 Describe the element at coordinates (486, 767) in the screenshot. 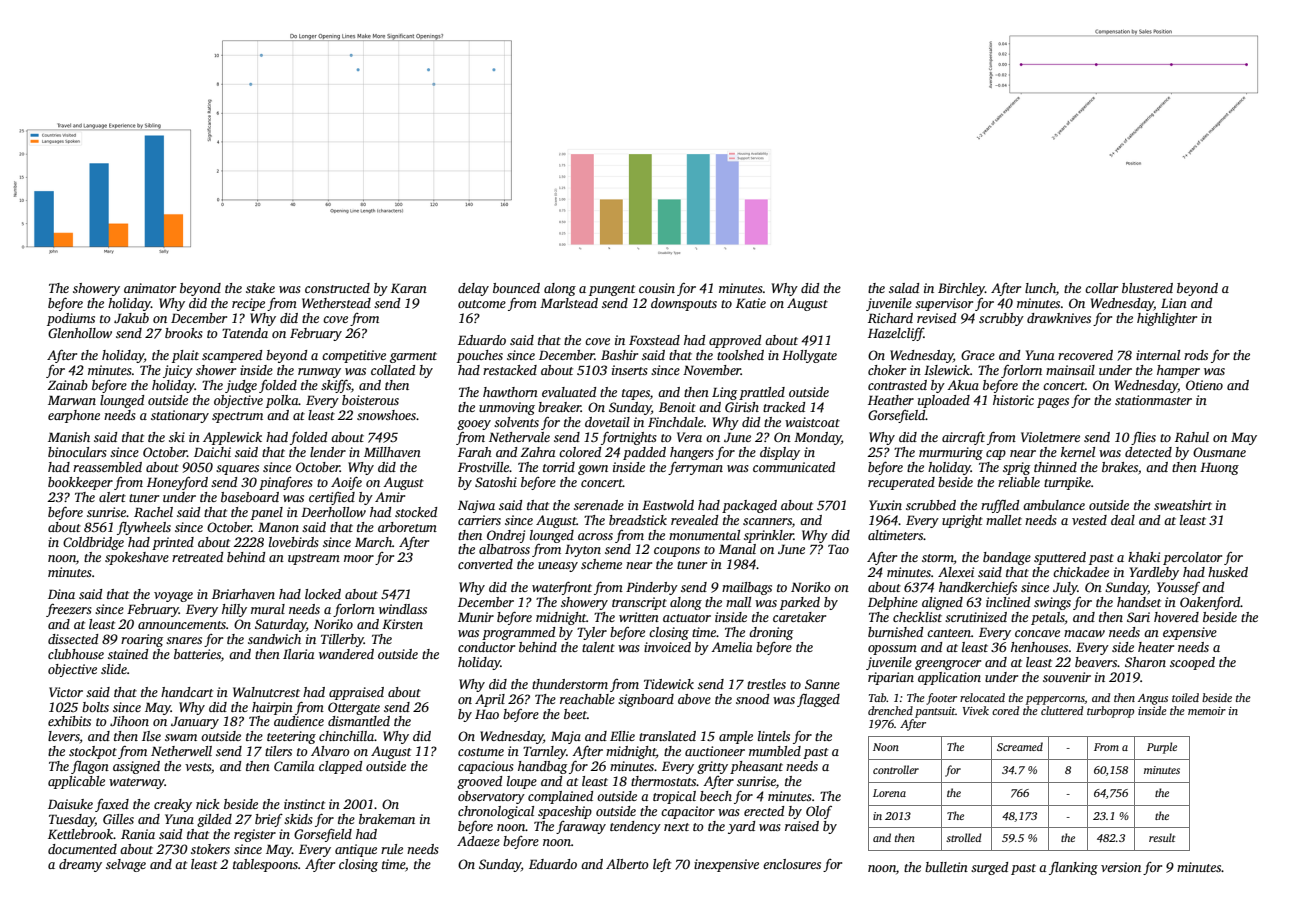

I see `capacious` at that location.
